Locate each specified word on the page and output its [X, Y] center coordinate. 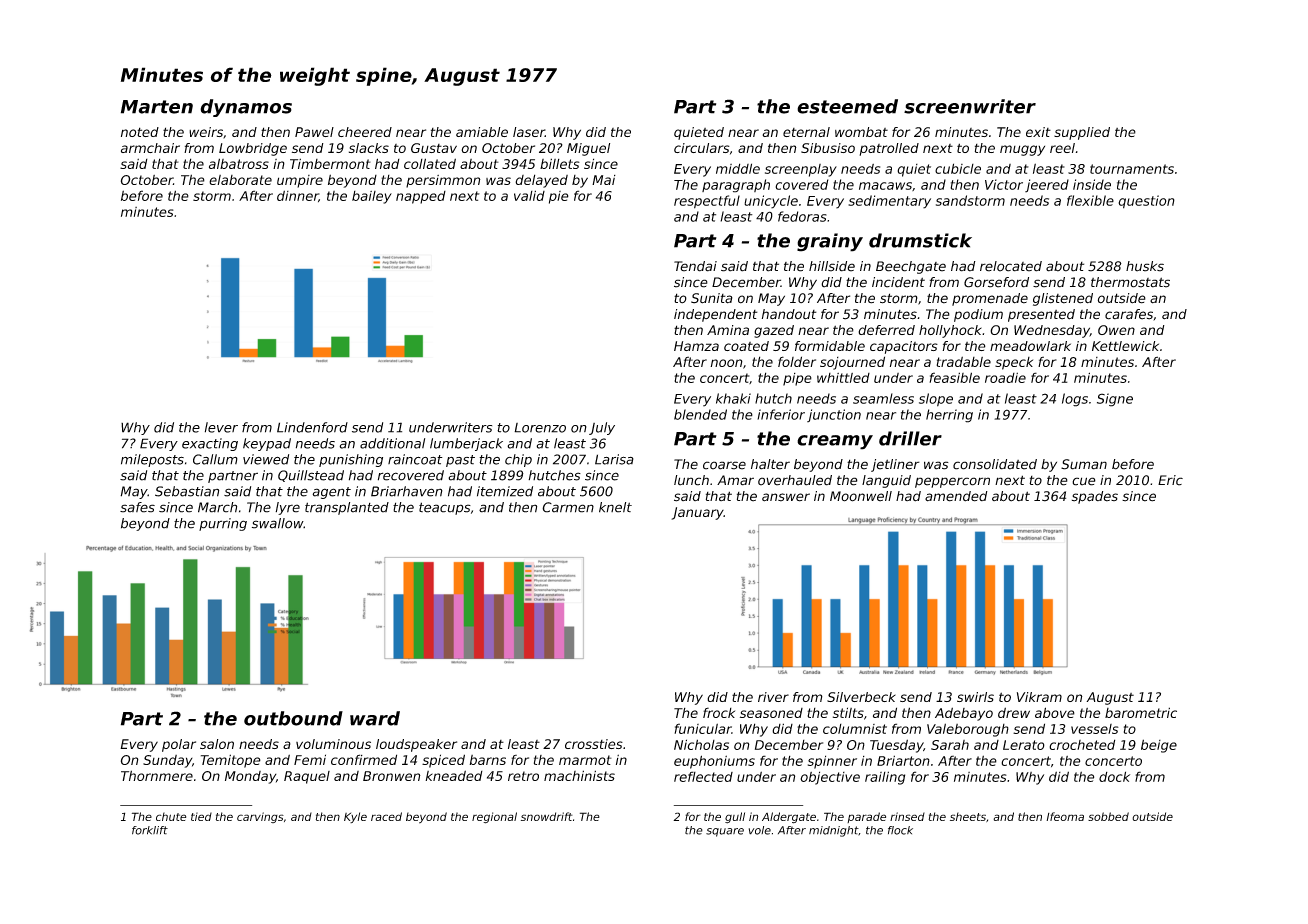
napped [421, 197]
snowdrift [547, 816]
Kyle [355, 817]
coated [746, 346]
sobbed [1108, 816]
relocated [1011, 266]
